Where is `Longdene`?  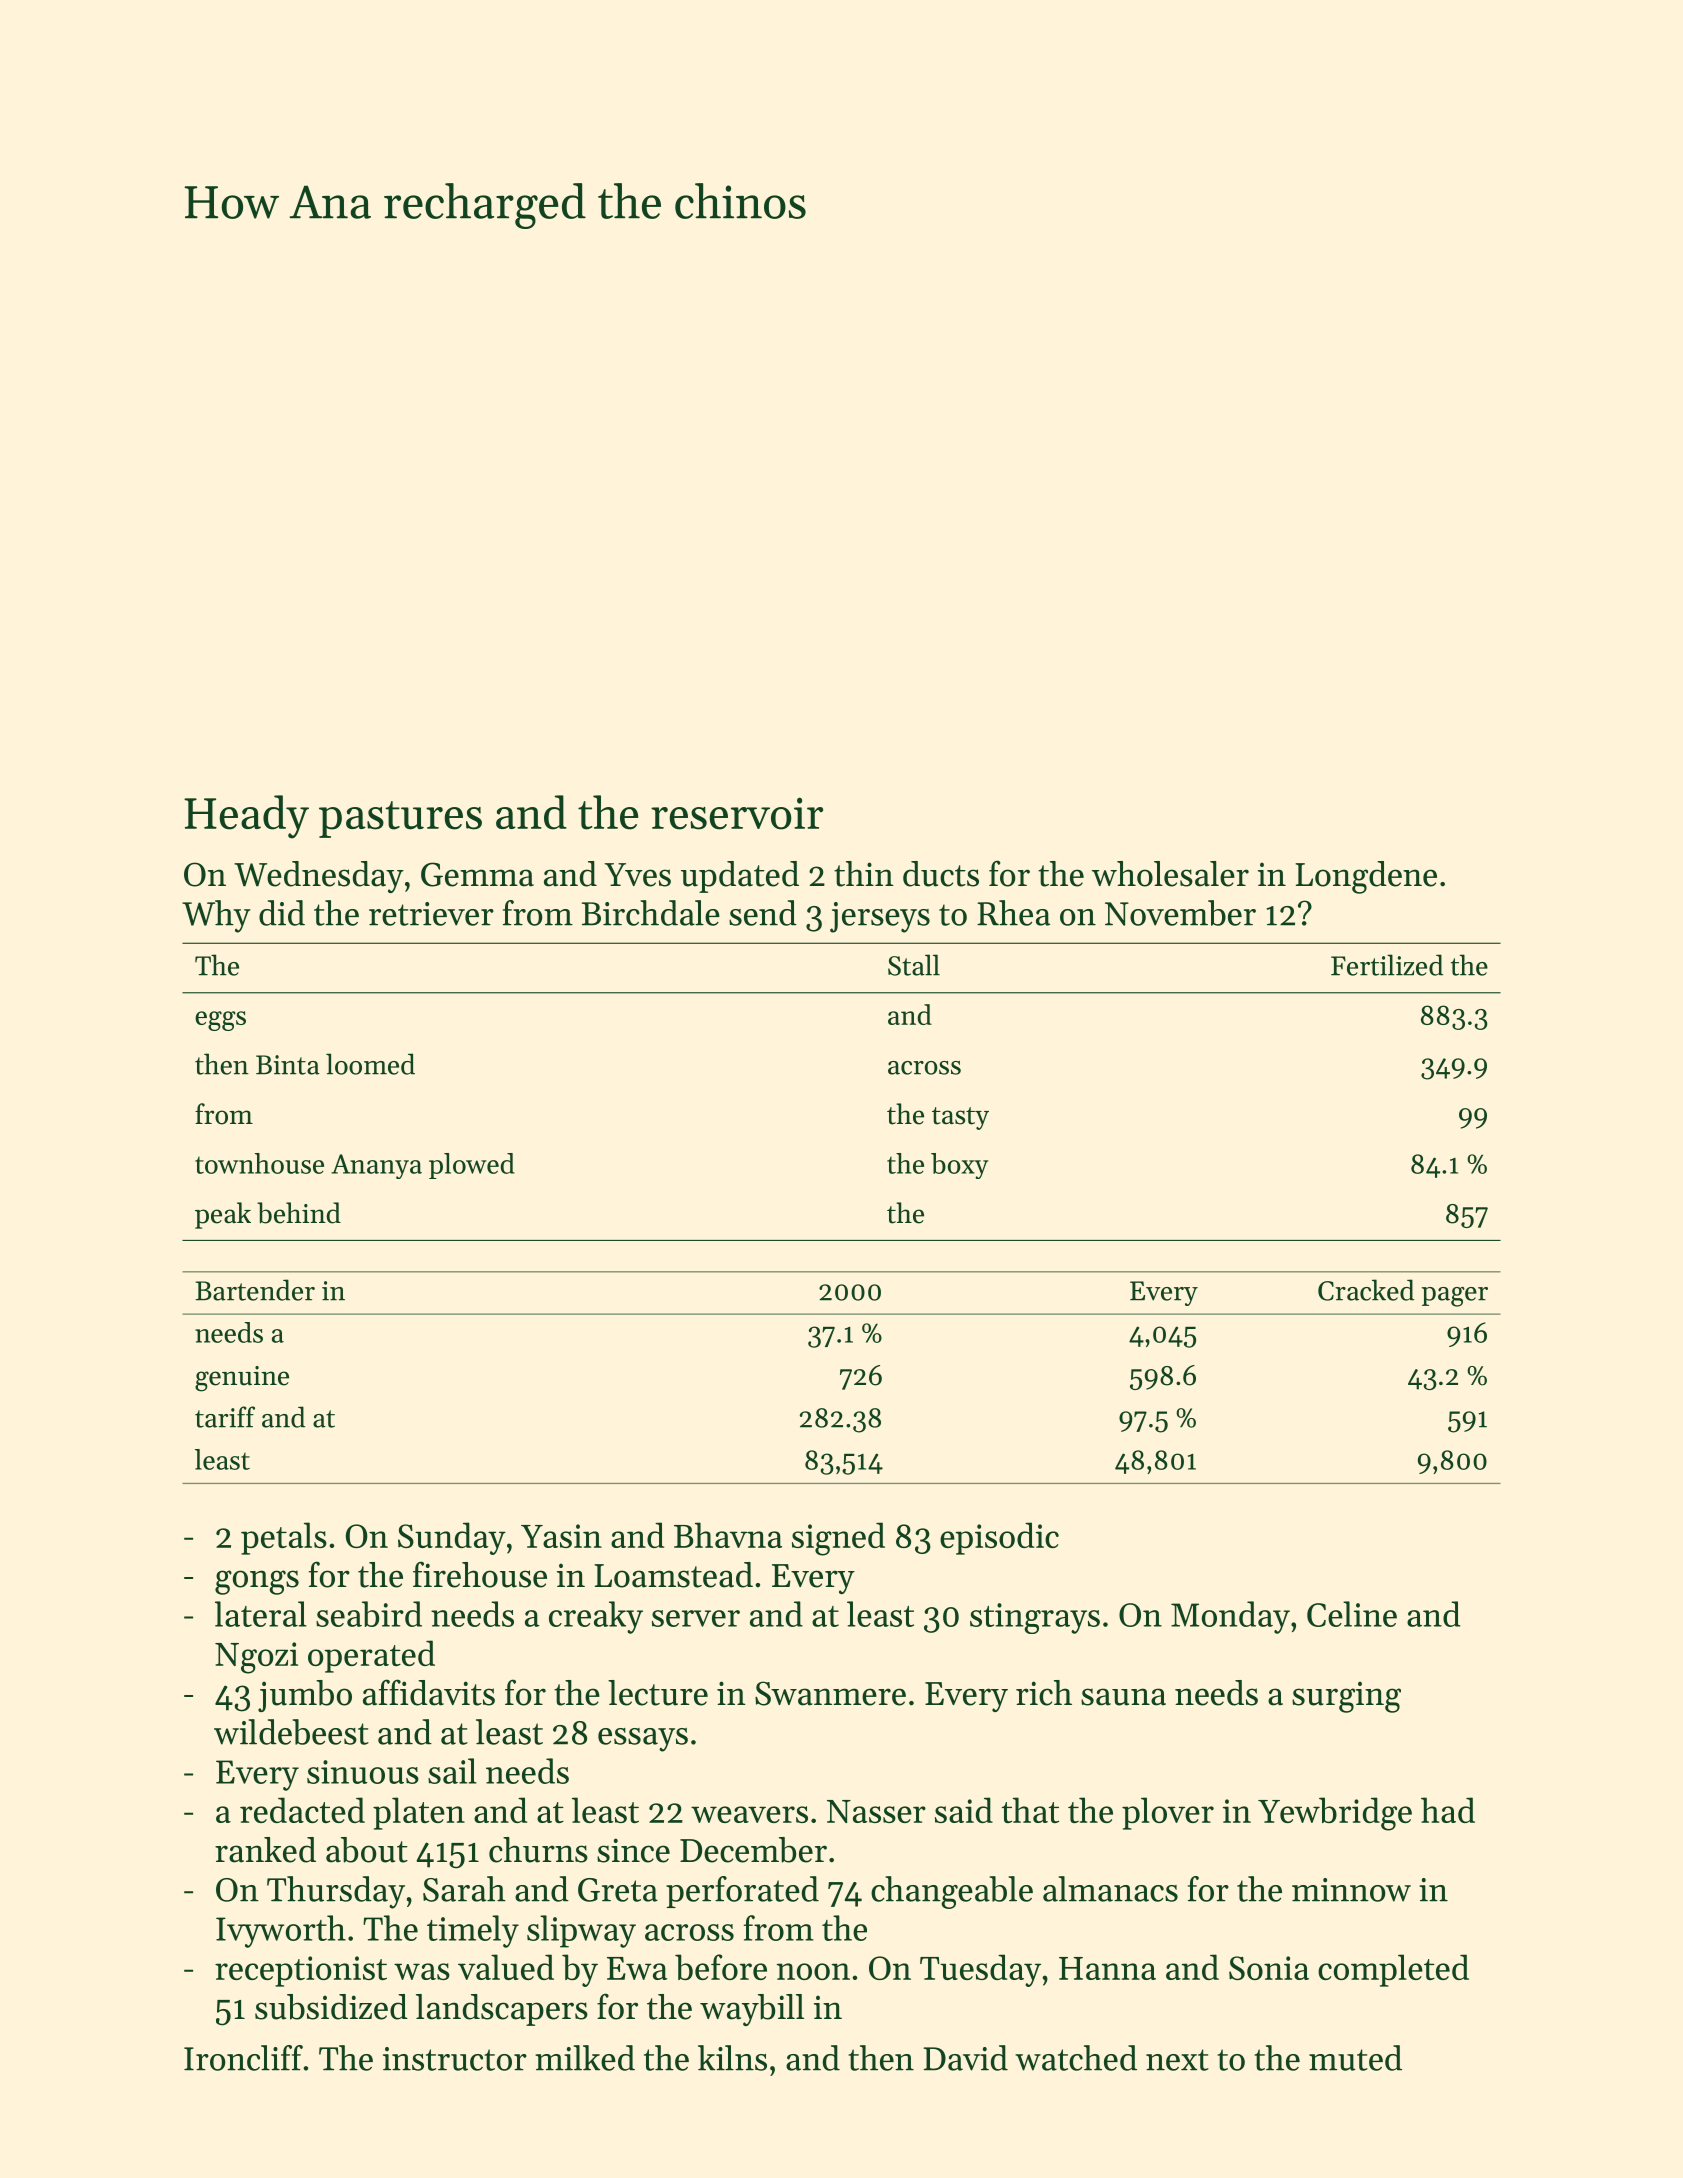
Longdene is located at coordinates (1366, 877).
